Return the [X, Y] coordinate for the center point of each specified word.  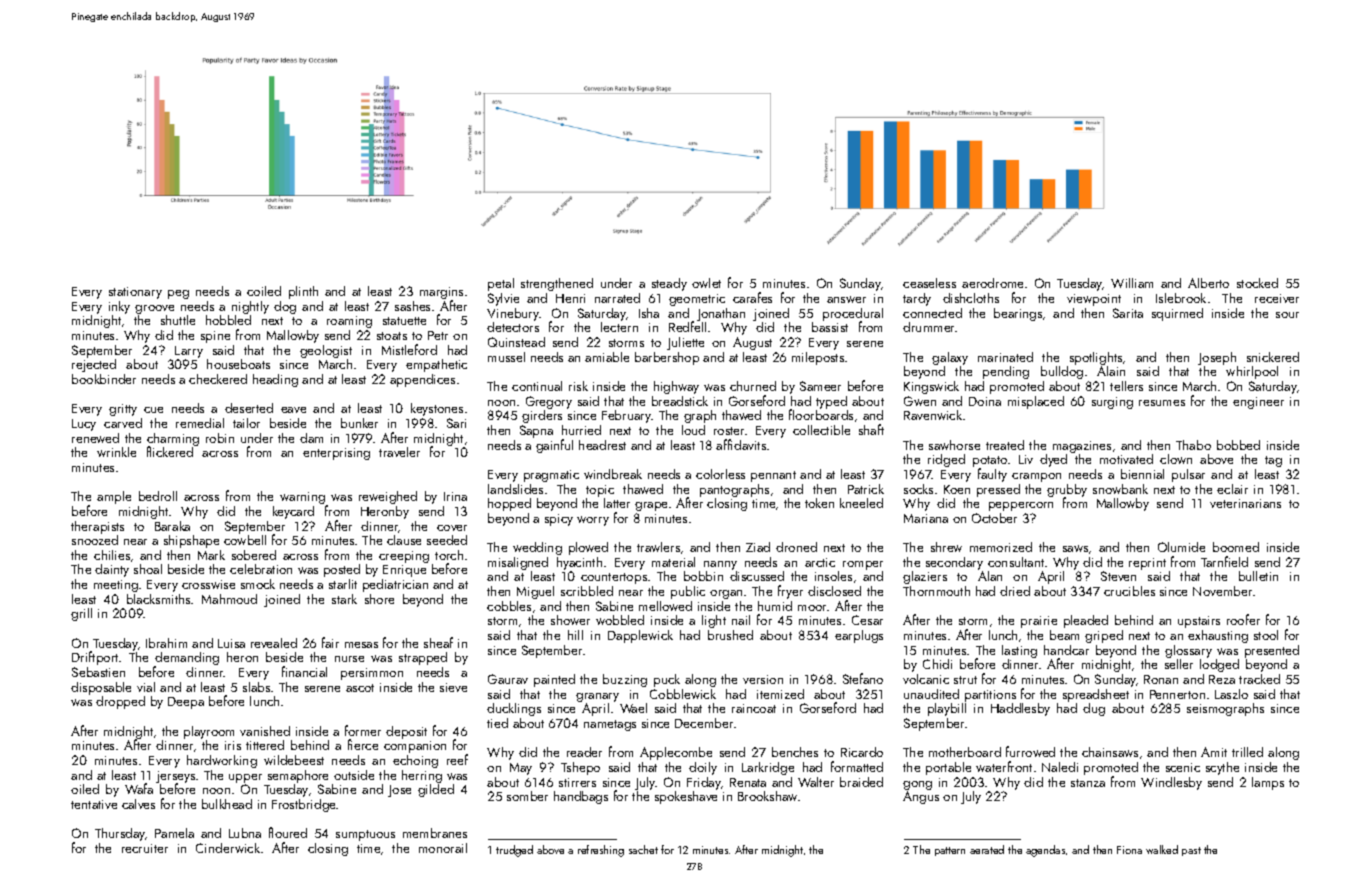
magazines [1082, 447]
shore [379, 599]
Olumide [1181, 547]
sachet [643, 849]
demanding [187, 658]
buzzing [625, 680]
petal [501, 284]
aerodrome [992, 283]
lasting [1019, 651]
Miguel [535, 592]
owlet [706, 283]
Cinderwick [228, 848]
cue [153, 410]
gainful [554, 446]
